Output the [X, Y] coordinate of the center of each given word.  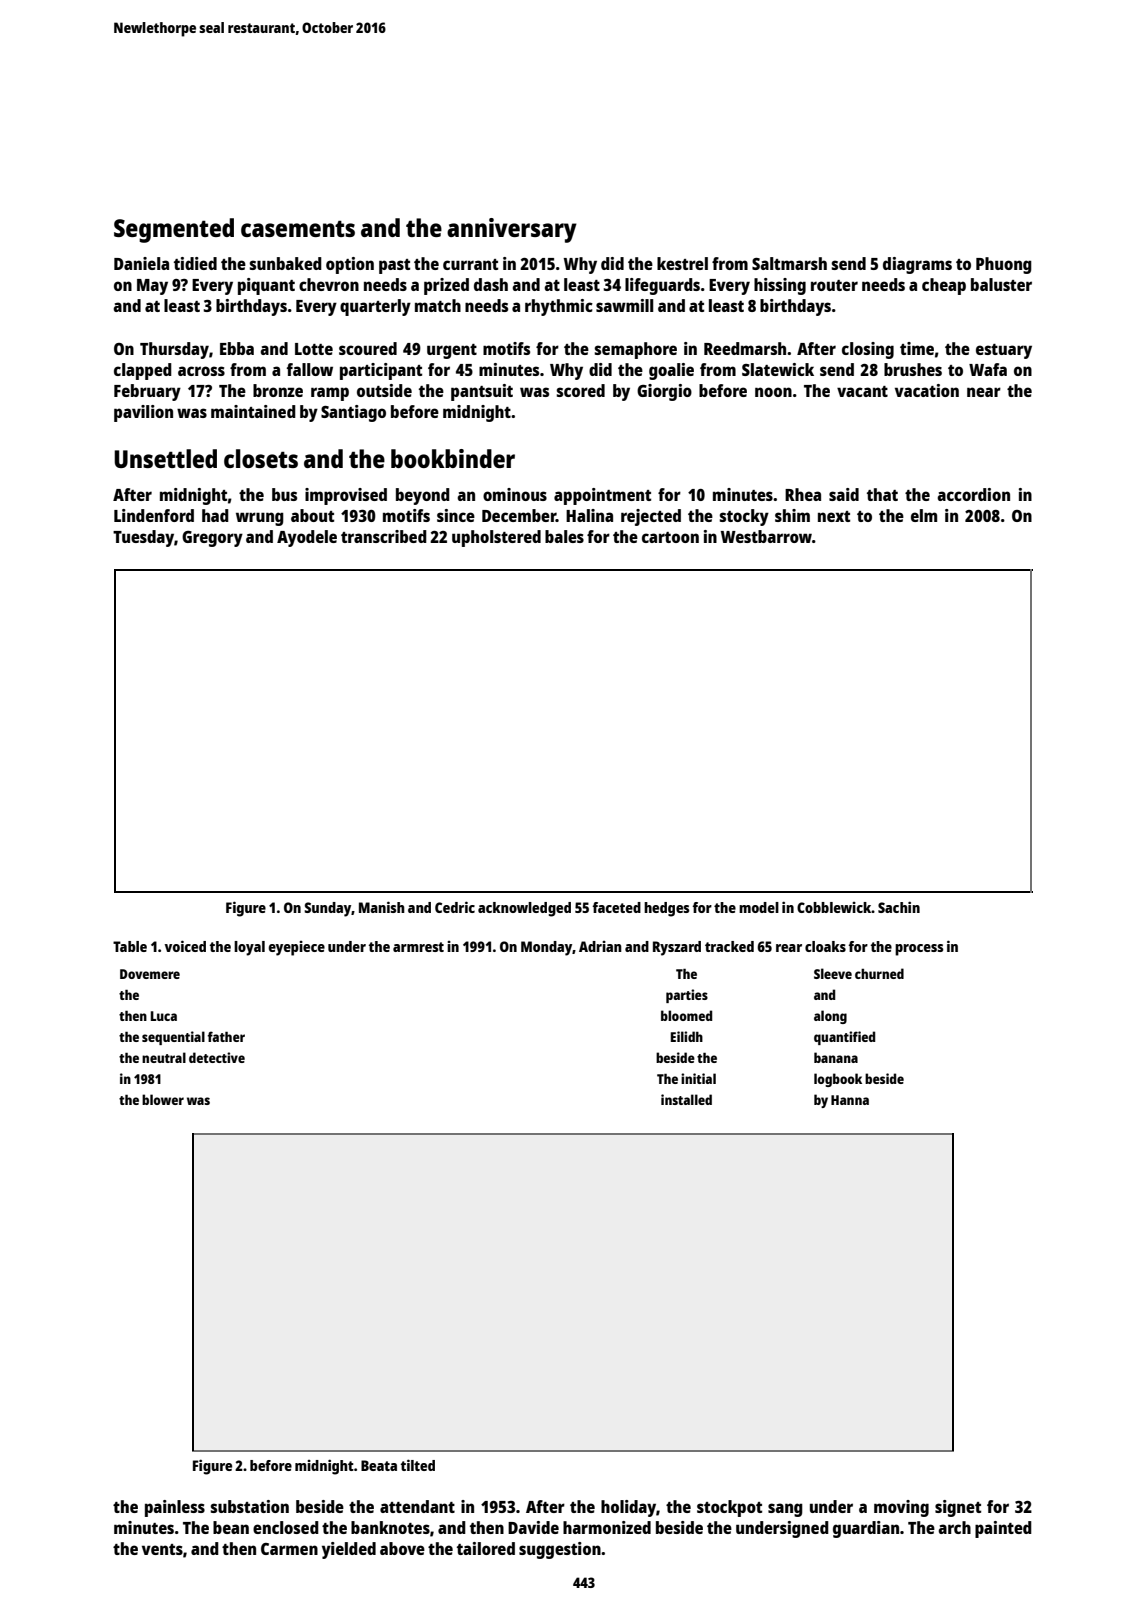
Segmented [174, 230]
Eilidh [687, 1036]
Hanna [850, 1100]
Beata [379, 1465]
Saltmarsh [789, 263]
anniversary [512, 230]
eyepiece [297, 948]
